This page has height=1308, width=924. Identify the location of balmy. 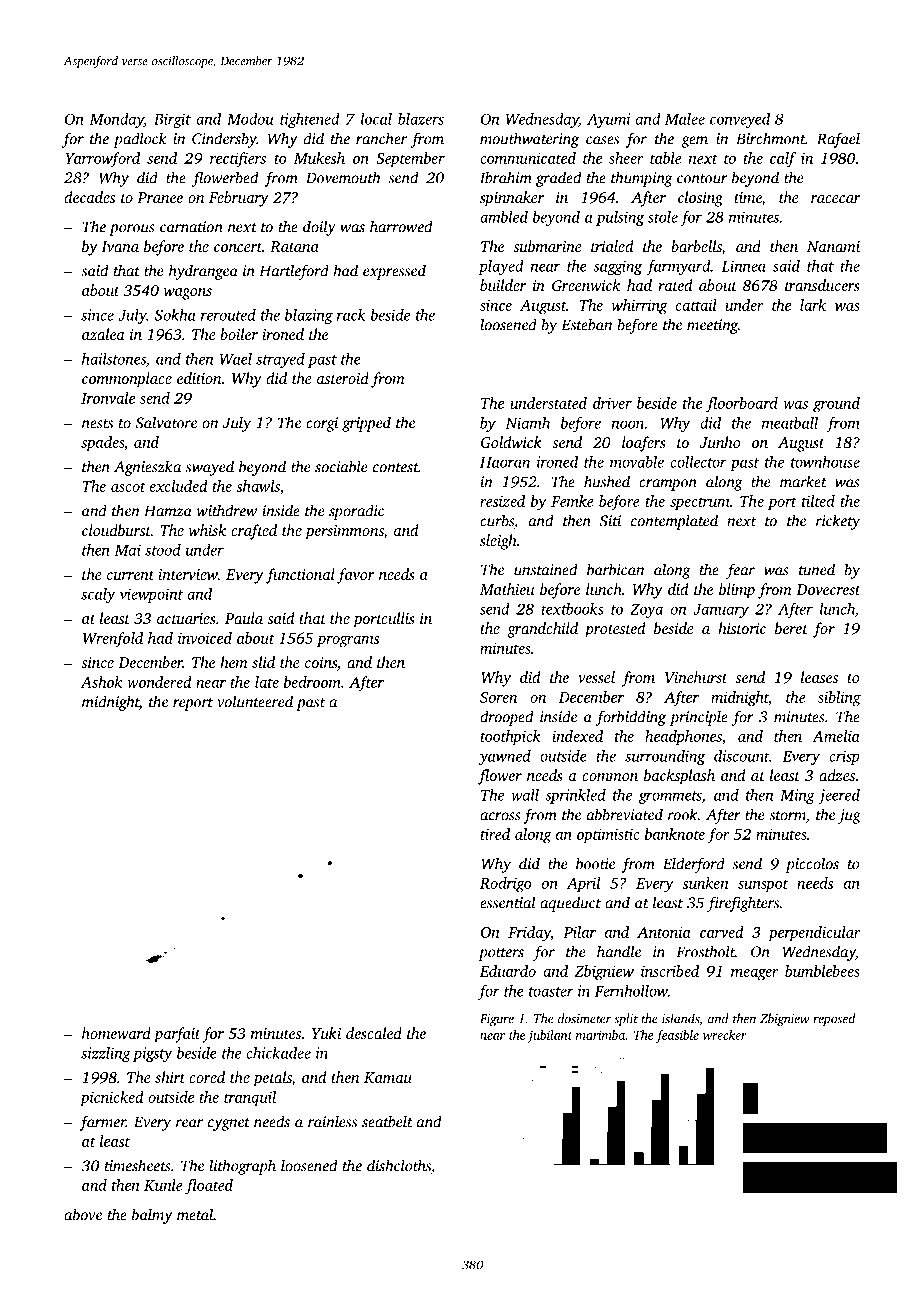
(152, 1216).
